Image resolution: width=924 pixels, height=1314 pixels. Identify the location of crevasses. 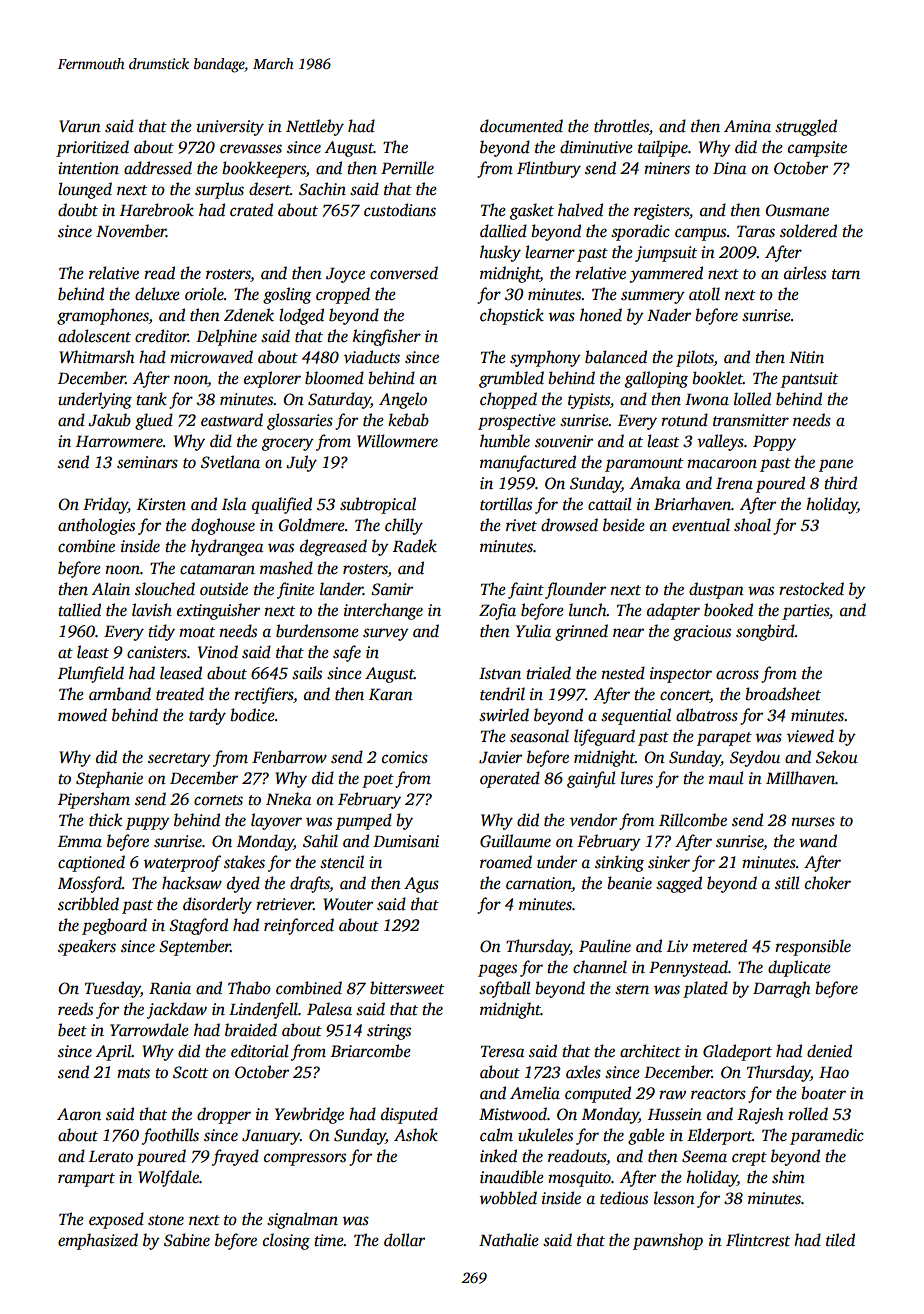
(251, 149).
